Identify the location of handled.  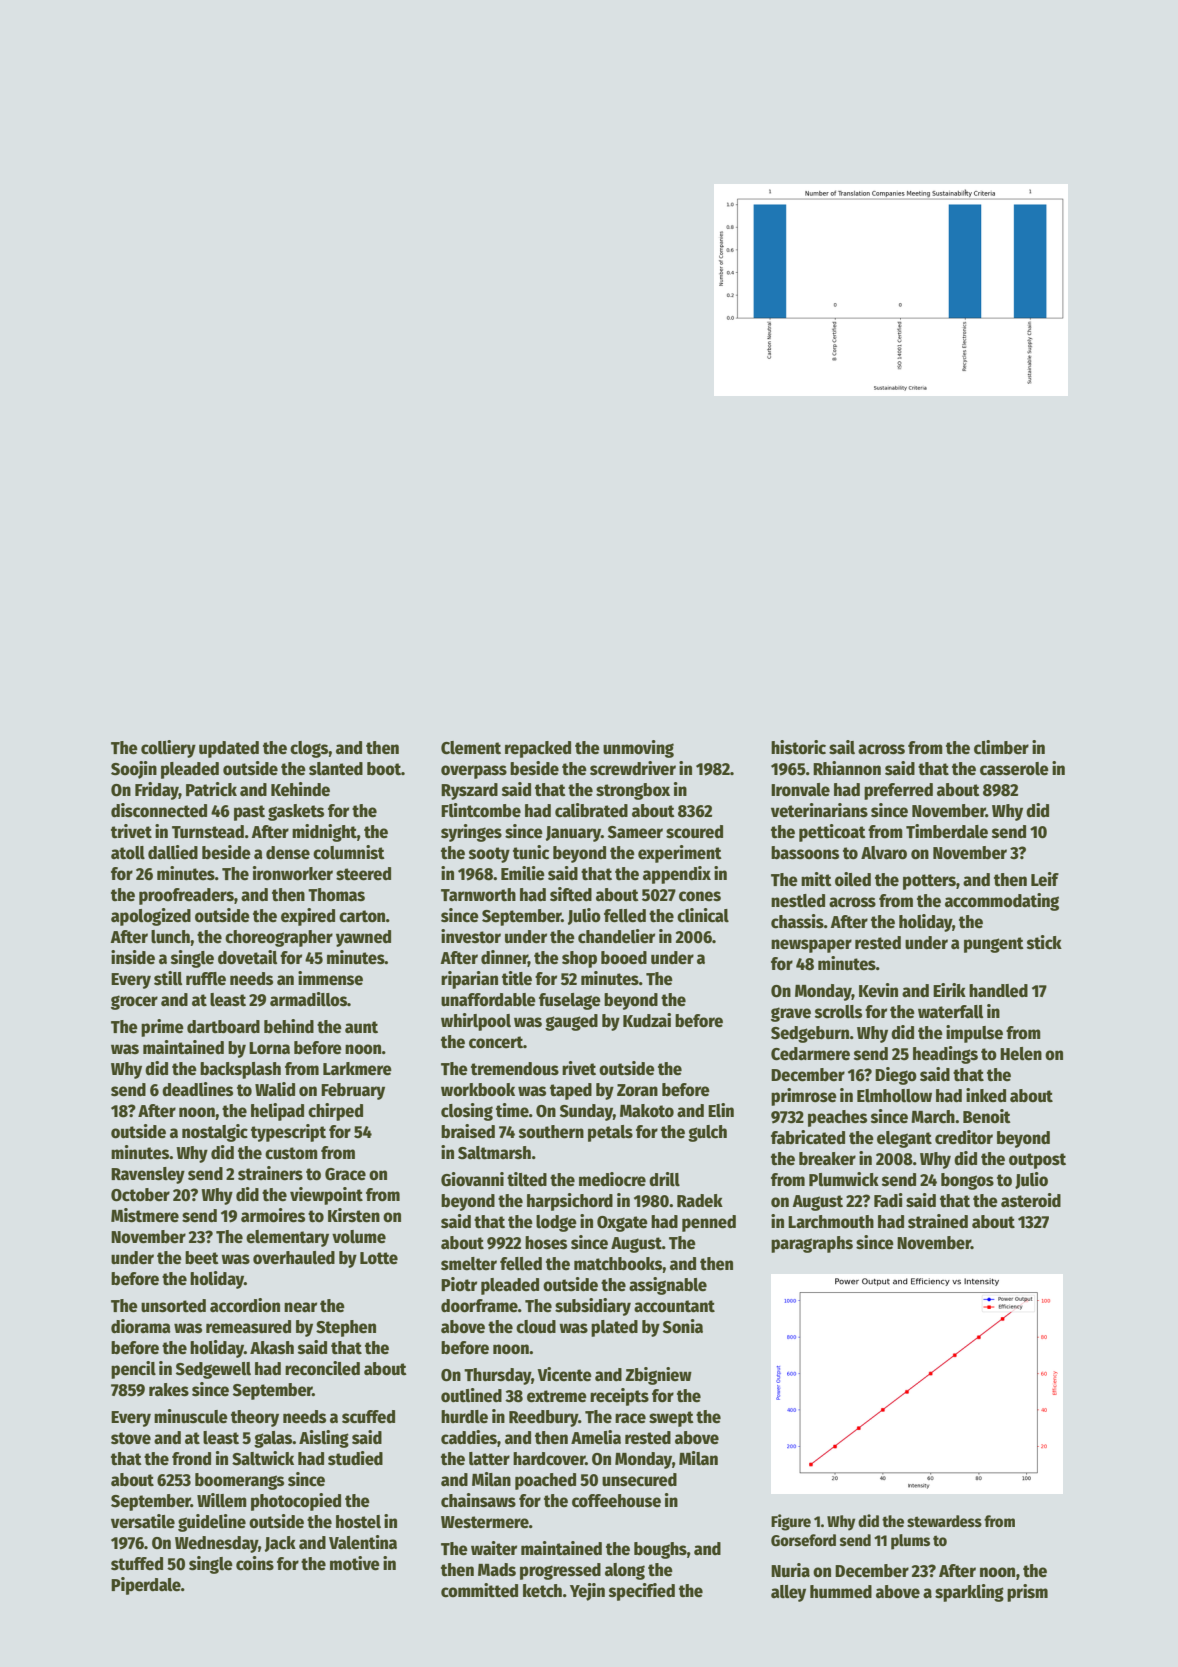
(998, 991).
